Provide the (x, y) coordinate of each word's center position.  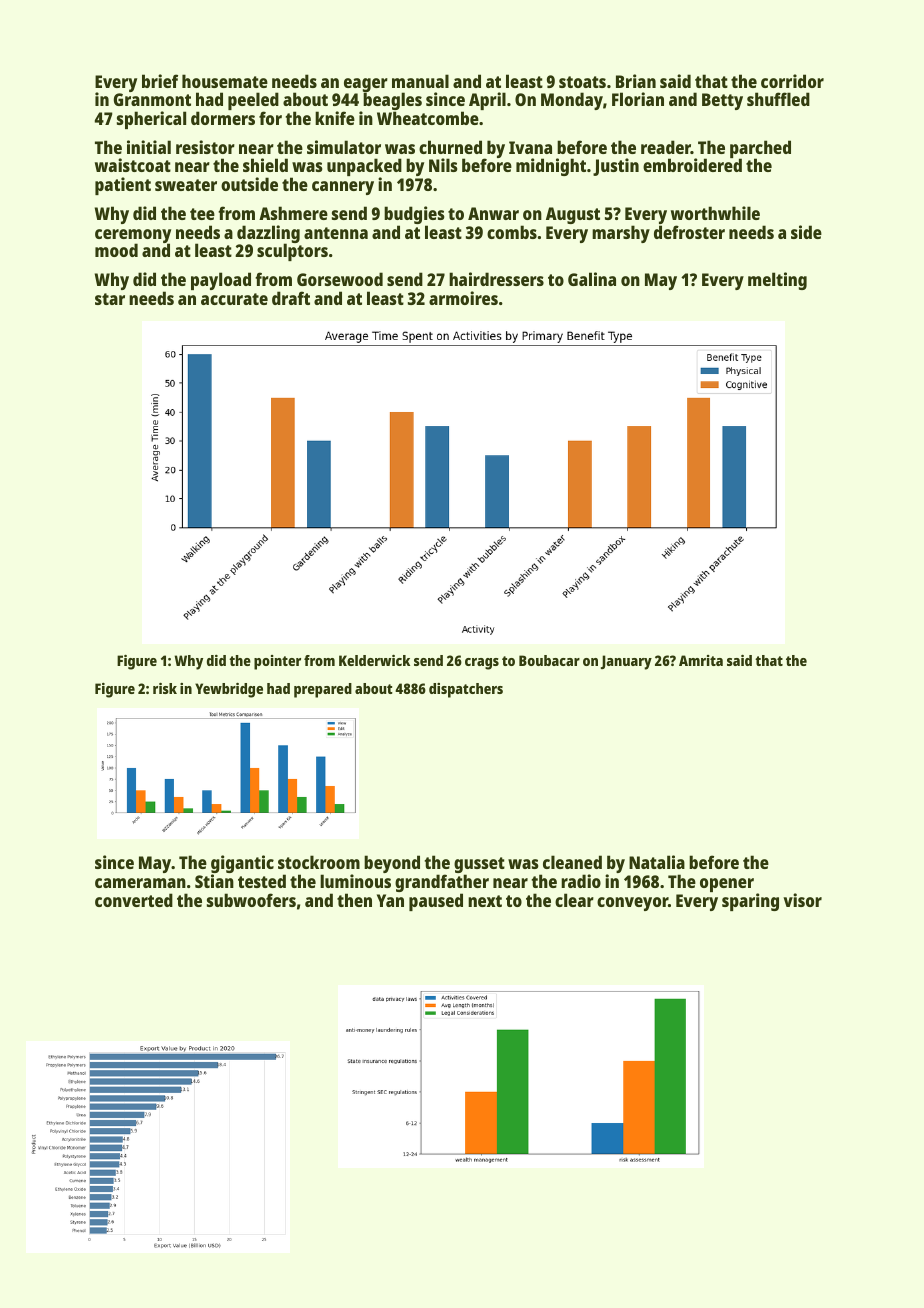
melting (777, 281)
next (485, 901)
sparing (750, 902)
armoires (463, 298)
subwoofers (251, 900)
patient (123, 186)
